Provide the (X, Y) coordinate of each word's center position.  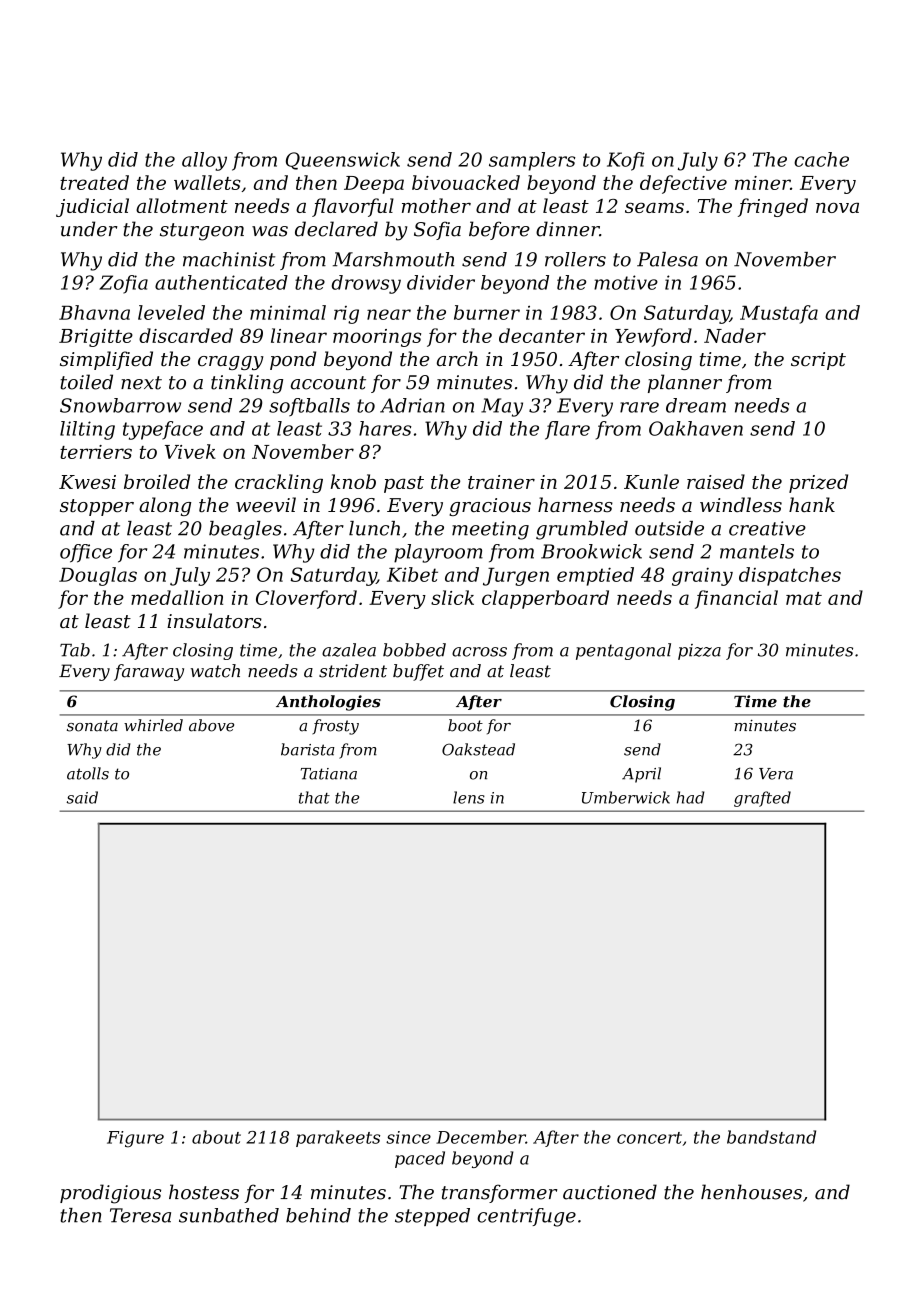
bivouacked (466, 182)
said (82, 797)
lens (469, 797)
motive (626, 282)
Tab (75, 650)
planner (685, 383)
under (89, 229)
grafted (762, 799)
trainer (501, 482)
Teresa (140, 1215)
